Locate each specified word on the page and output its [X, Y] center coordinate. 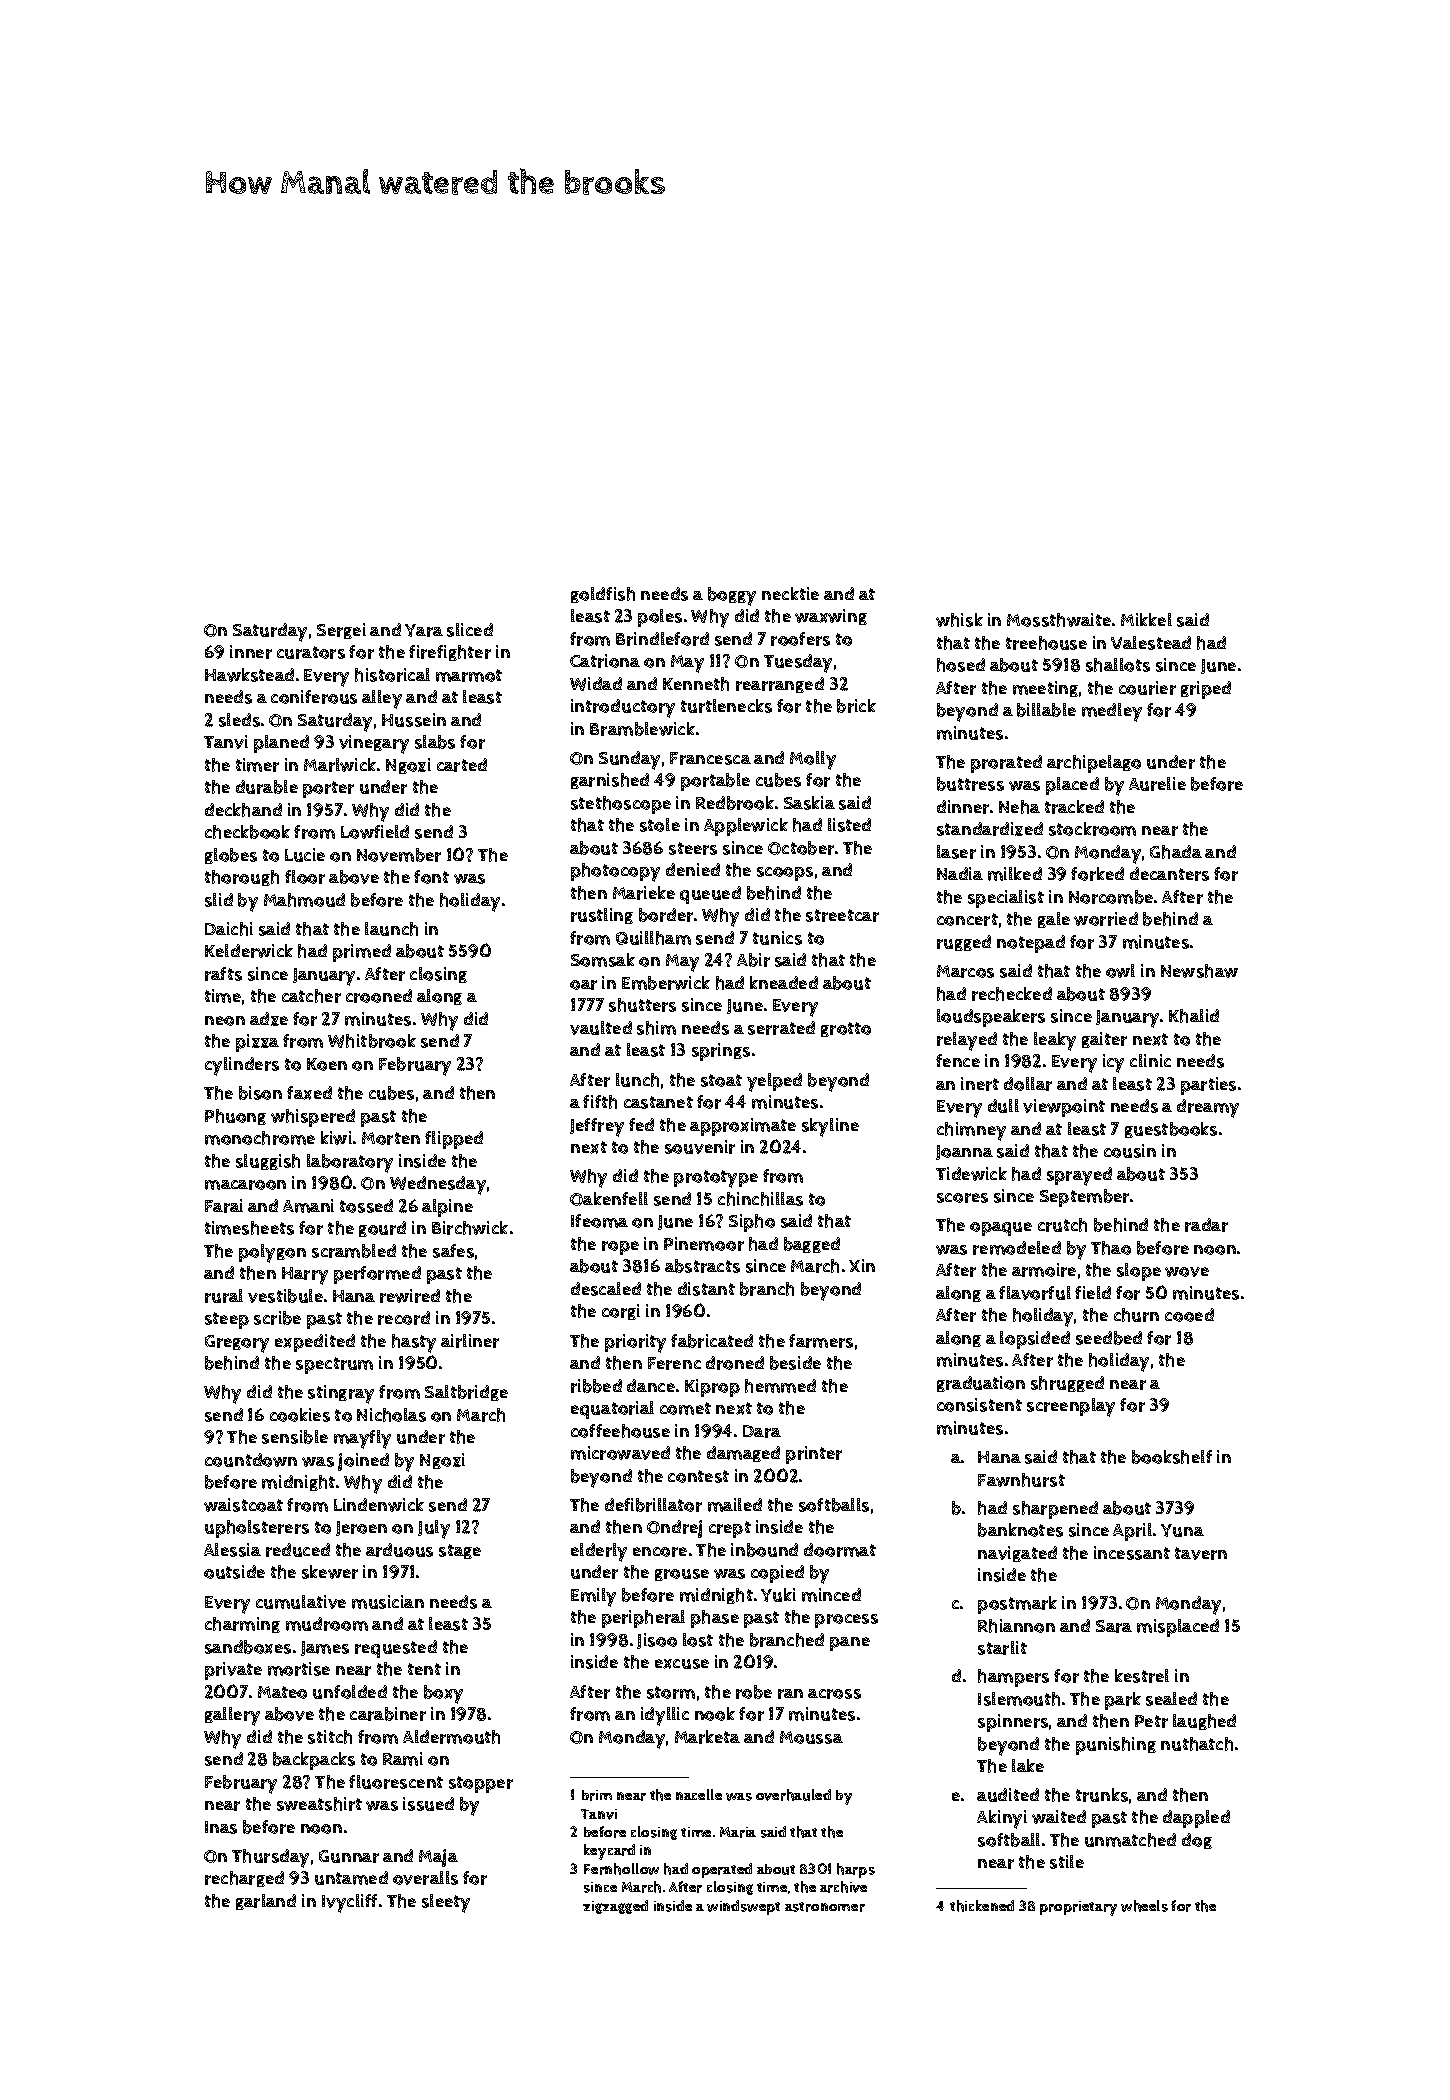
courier [1147, 688]
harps [856, 1870]
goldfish [603, 595]
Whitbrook [372, 1041]
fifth [600, 1102]
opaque [1001, 1229]
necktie [790, 593]
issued [428, 1804]
